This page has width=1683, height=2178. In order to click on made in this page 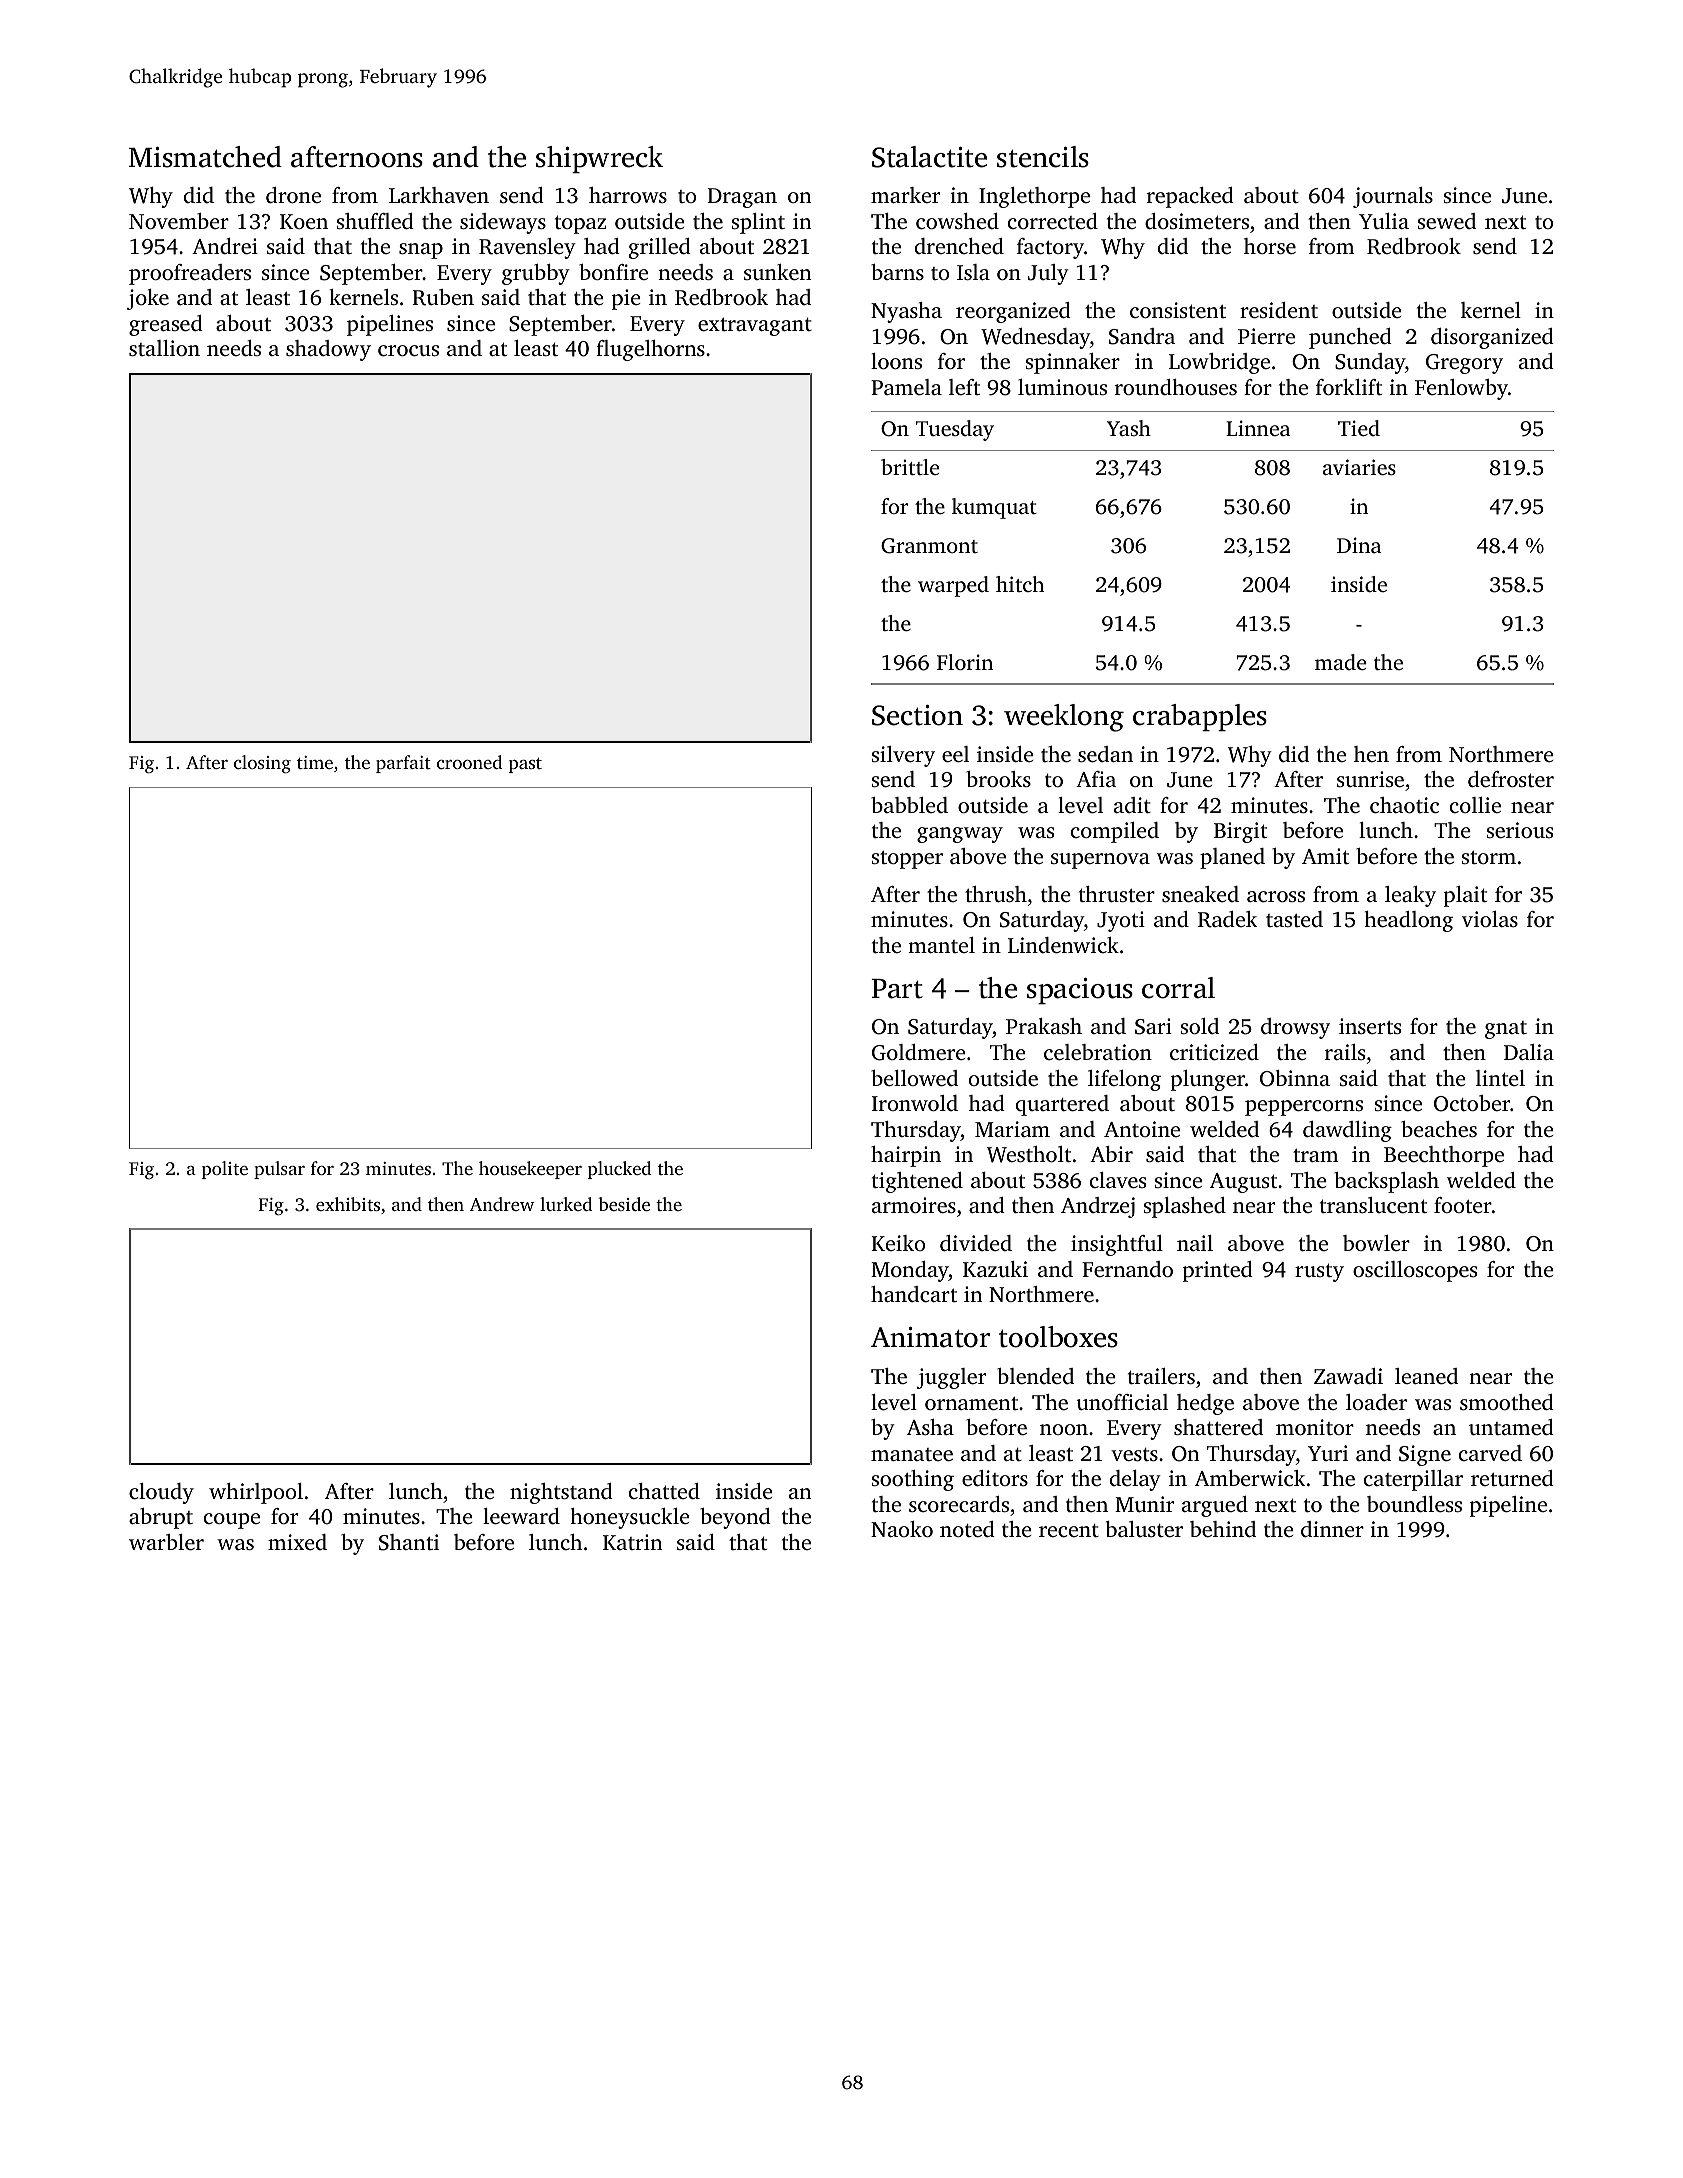, I will do `click(1340, 662)`.
